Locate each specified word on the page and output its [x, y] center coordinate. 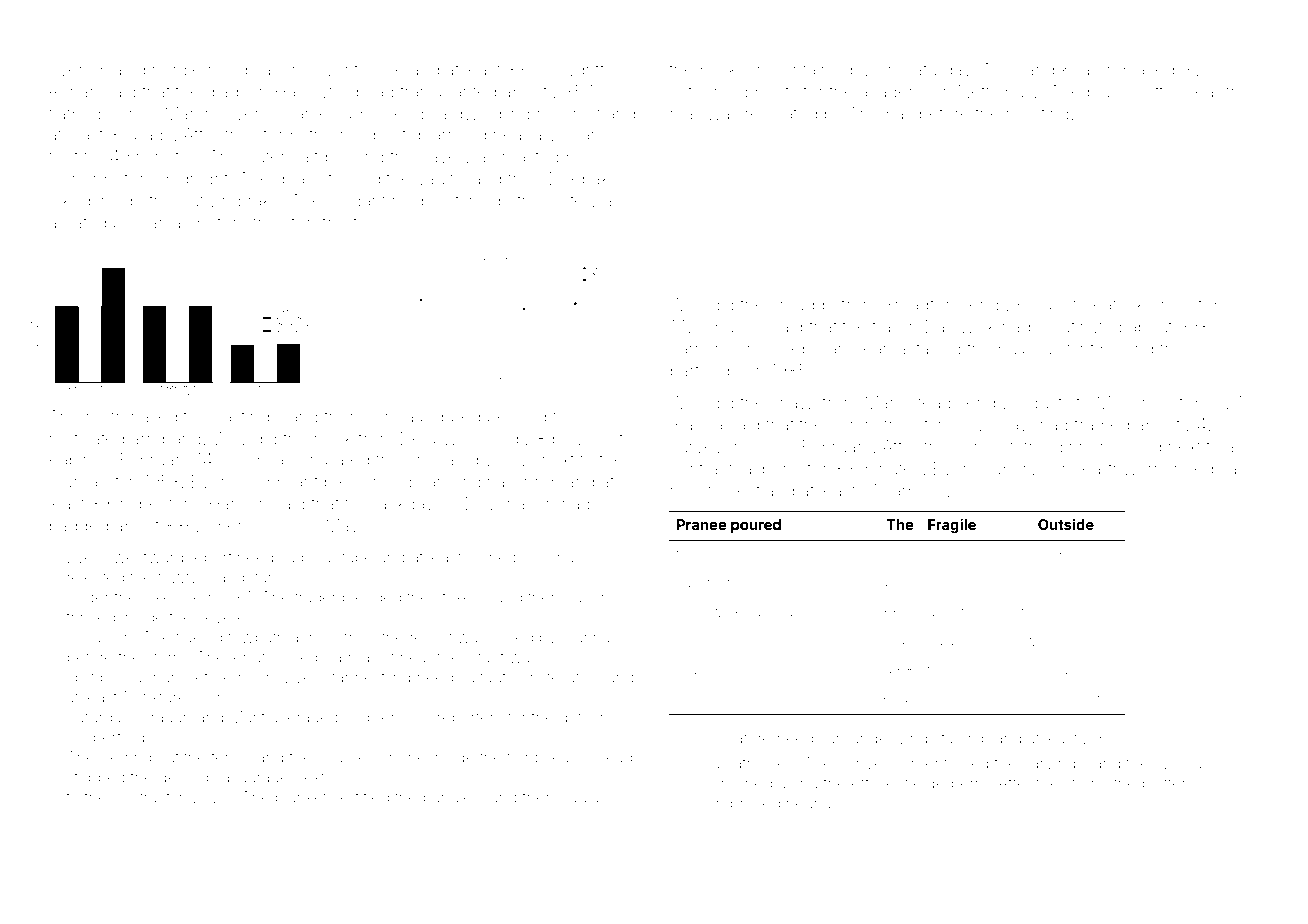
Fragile [952, 525]
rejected [96, 578]
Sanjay [164, 224]
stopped [96, 779]
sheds [502, 557]
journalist [83, 483]
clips [1049, 306]
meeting [1037, 115]
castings [246, 418]
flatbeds [79, 113]
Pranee [702, 524]
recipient [425, 202]
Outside [1066, 524]
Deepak [579, 180]
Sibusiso [732, 326]
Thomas [881, 113]
